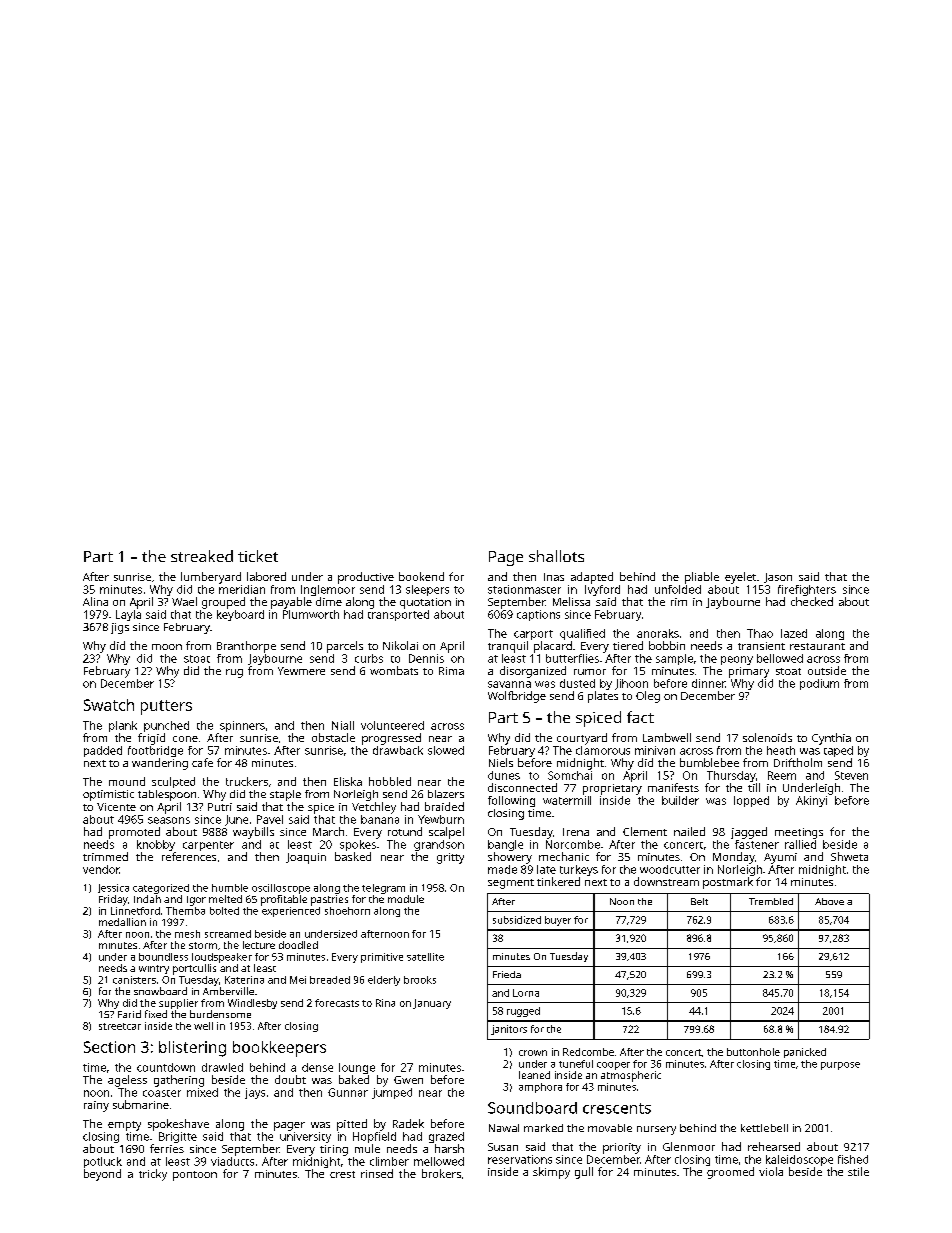 The height and width of the page is (1233, 952). I want to click on Alina, so click(95, 601).
